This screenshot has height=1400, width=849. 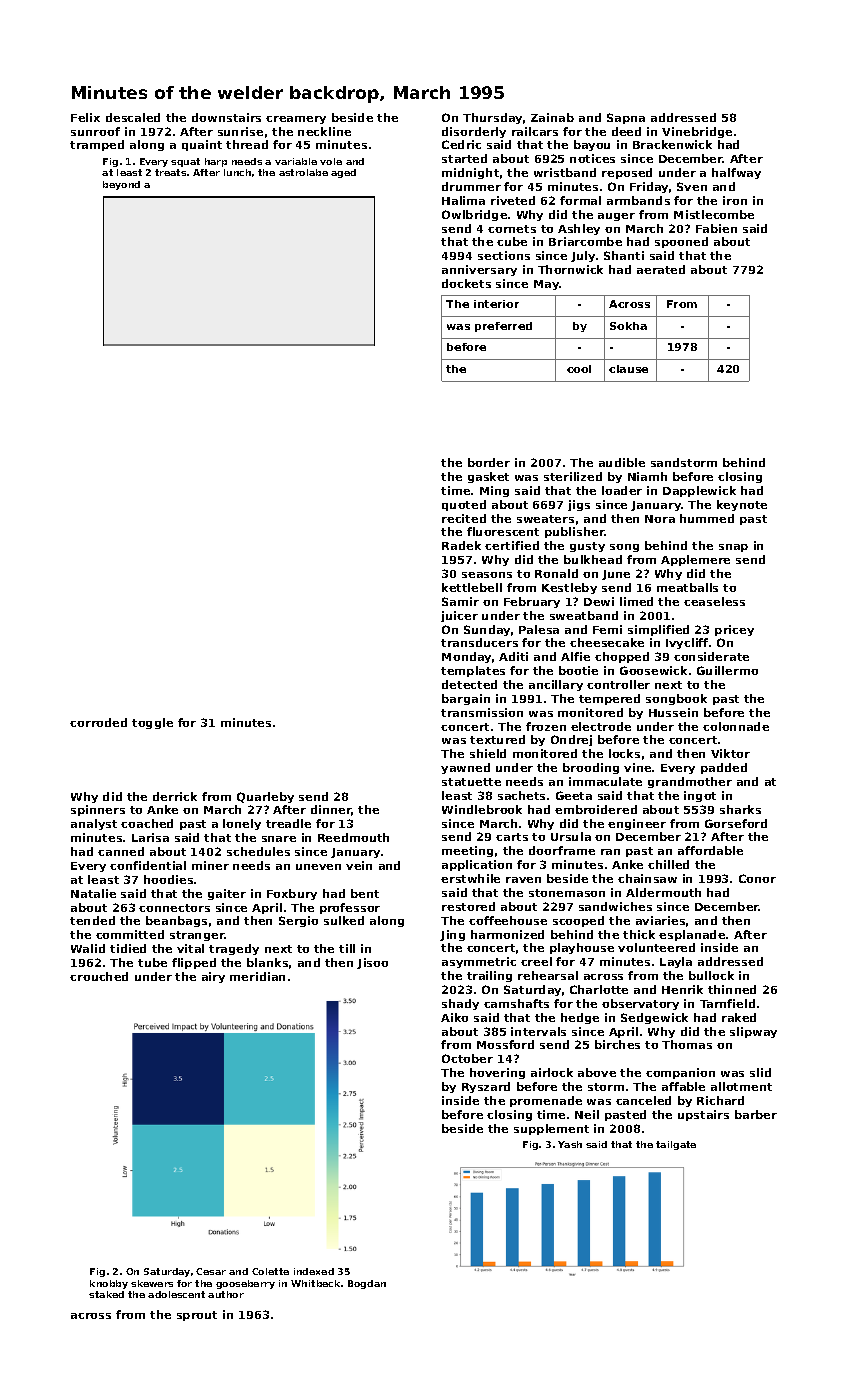 I want to click on harmonized, so click(x=507, y=934).
